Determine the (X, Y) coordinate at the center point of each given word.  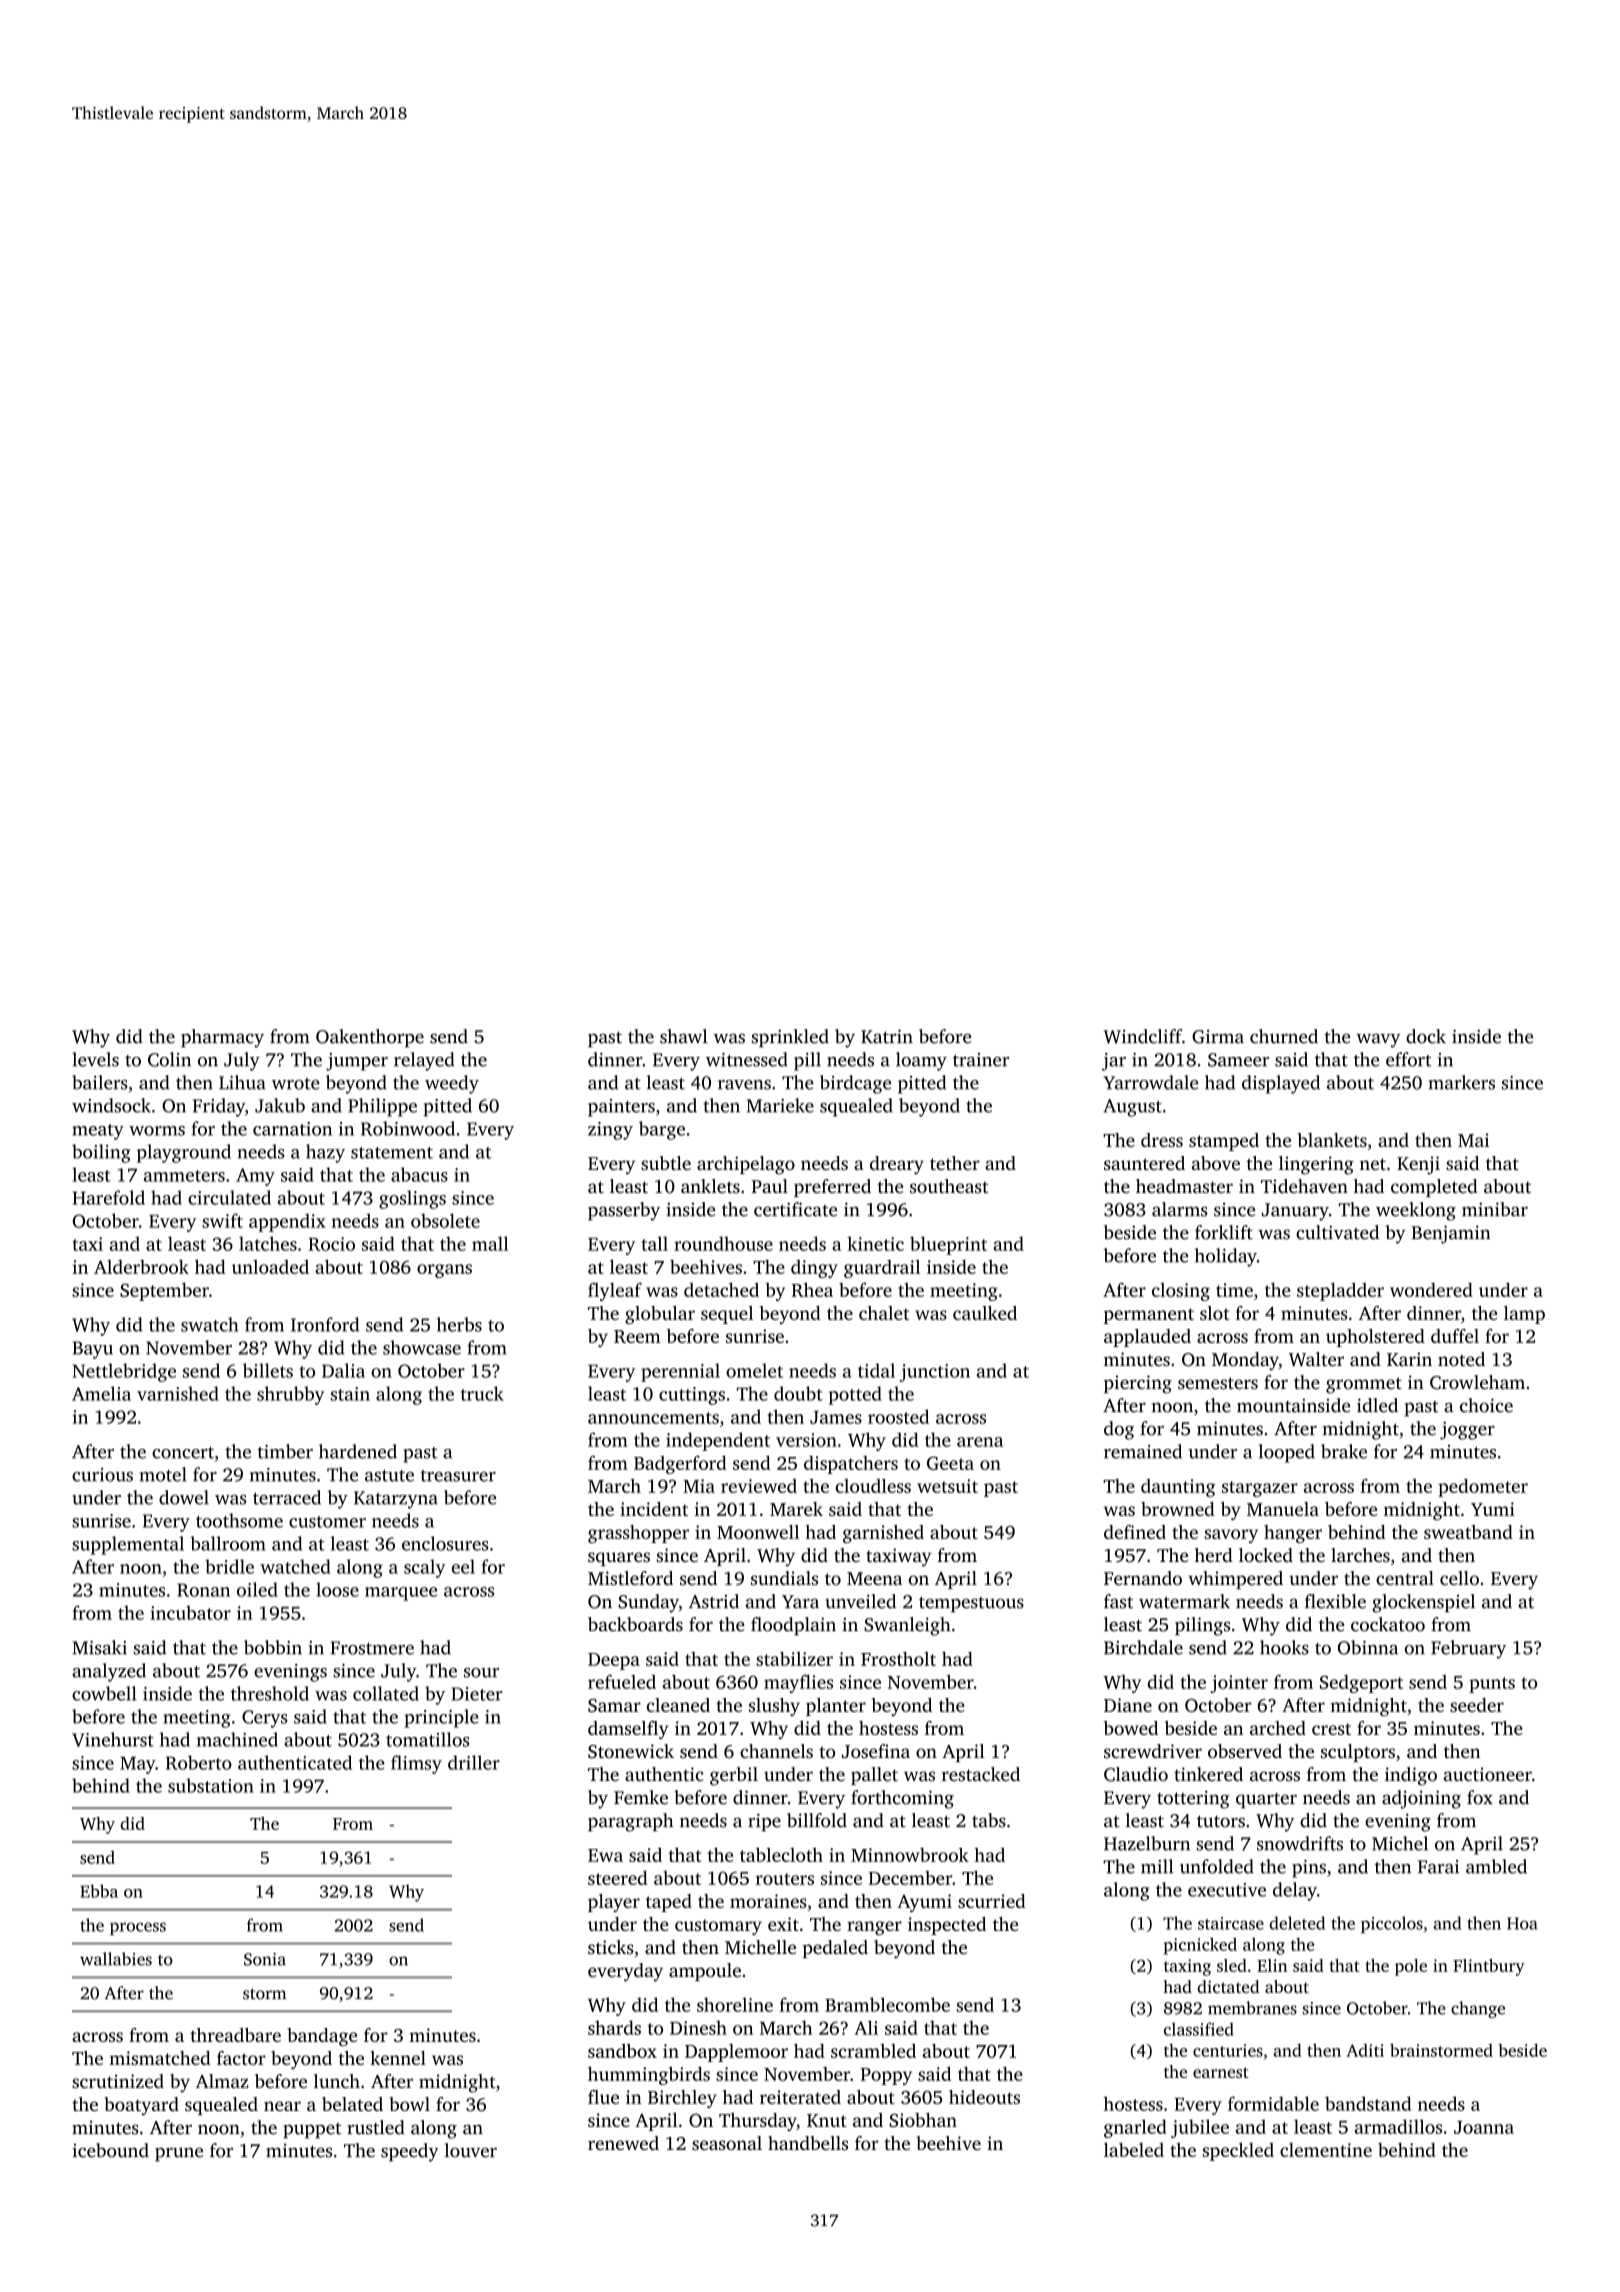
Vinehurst (113, 1739)
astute (389, 1476)
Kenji (1418, 1165)
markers (1462, 1082)
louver (471, 2150)
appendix (287, 1222)
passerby (624, 1211)
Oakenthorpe (370, 1038)
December (910, 1878)
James (836, 1417)
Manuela (1283, 1509)
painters (621, 1108)
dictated (1228, 1986)
